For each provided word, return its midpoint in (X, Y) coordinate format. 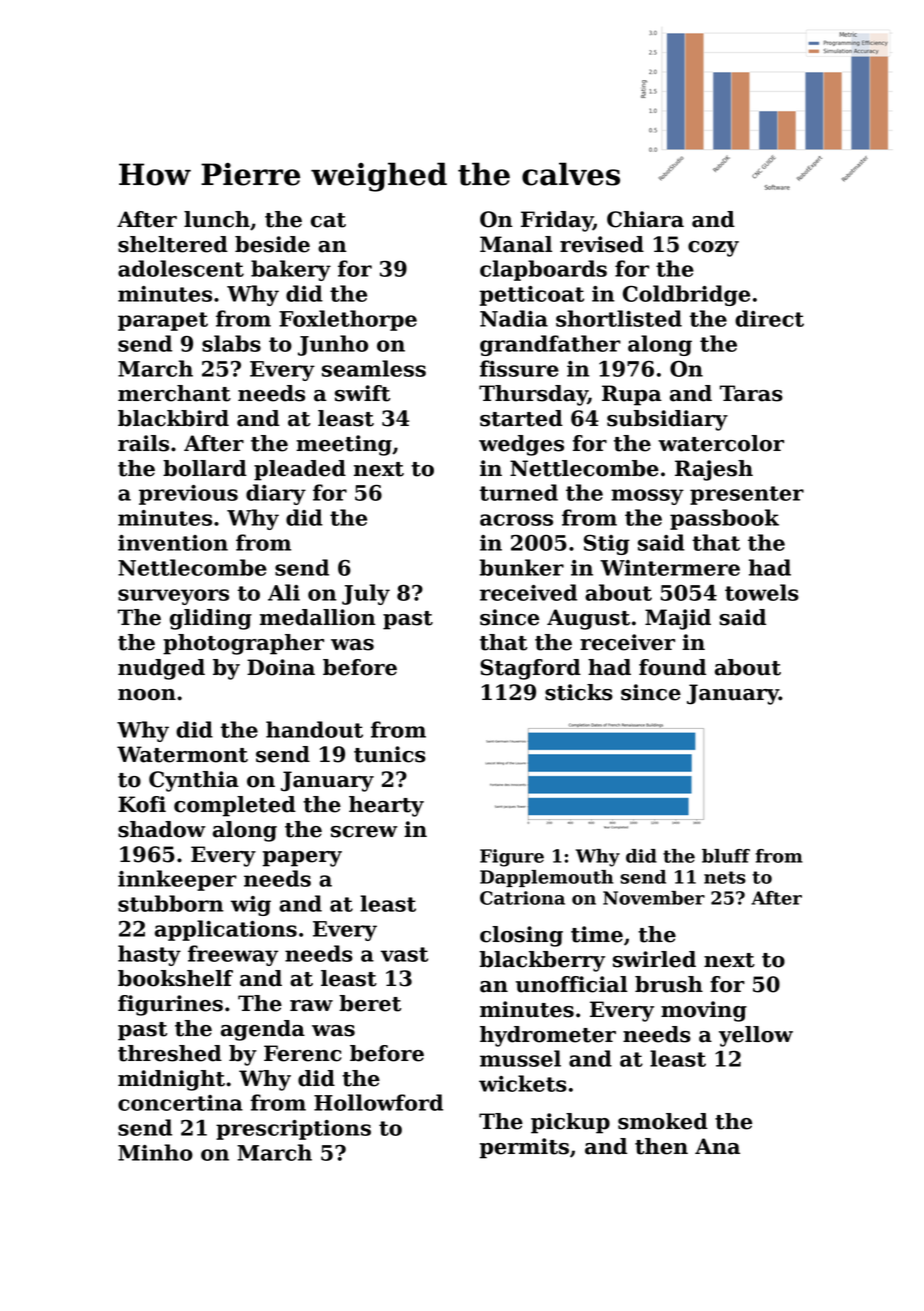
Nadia (514, 318)
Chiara (645, 219)
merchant (174, 393)
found (672, 667)
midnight (171, 1080)
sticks (579, 692)
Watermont (182, 754)
